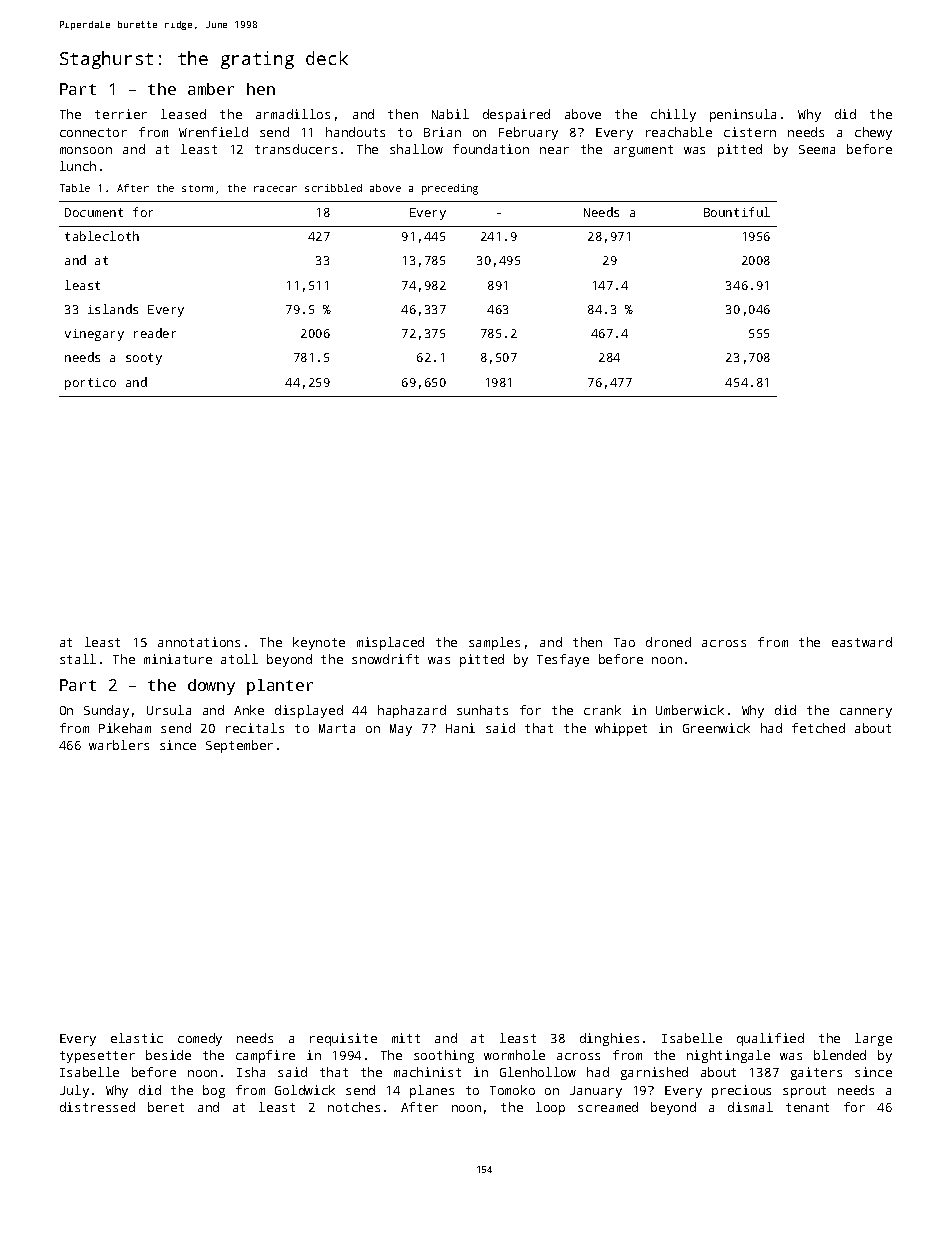 The width and height of the image is (952, 1233). What do you see at coordinates (337, 728) in the image?
I see `Marta` at bounding box center [337, 728].
